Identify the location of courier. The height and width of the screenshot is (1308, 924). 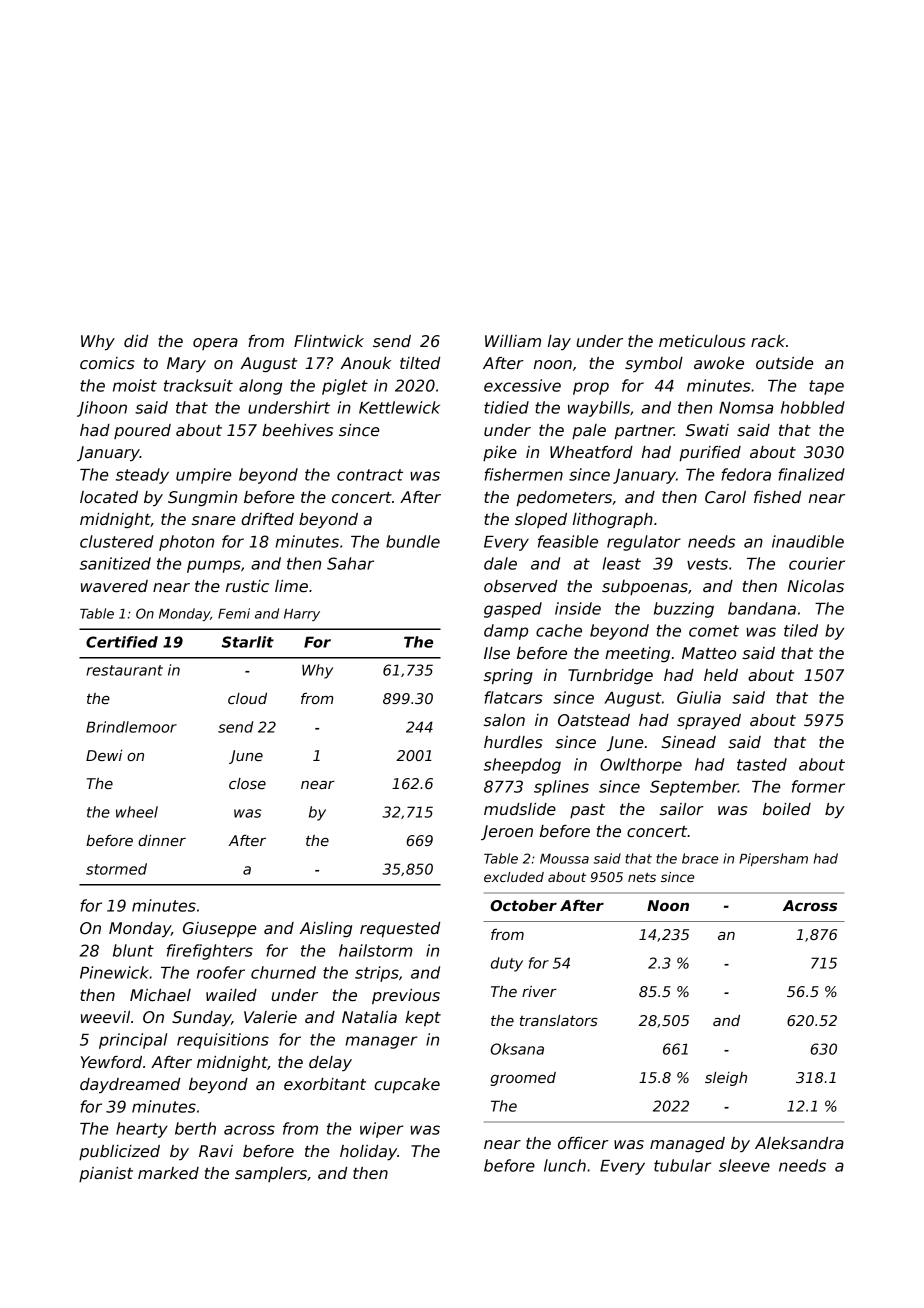
(817, 563).
